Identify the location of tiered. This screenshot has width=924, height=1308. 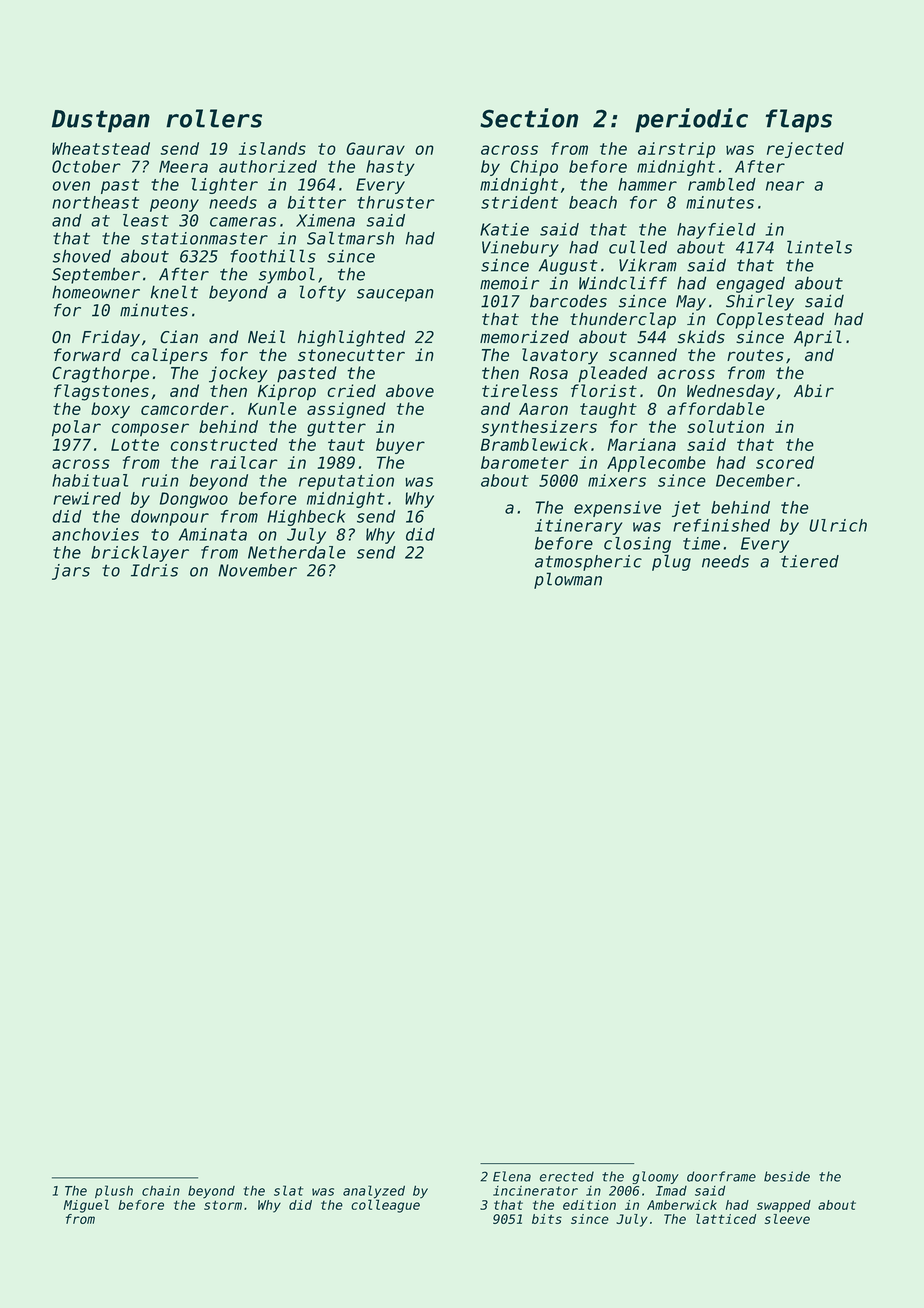
(810, 561).
